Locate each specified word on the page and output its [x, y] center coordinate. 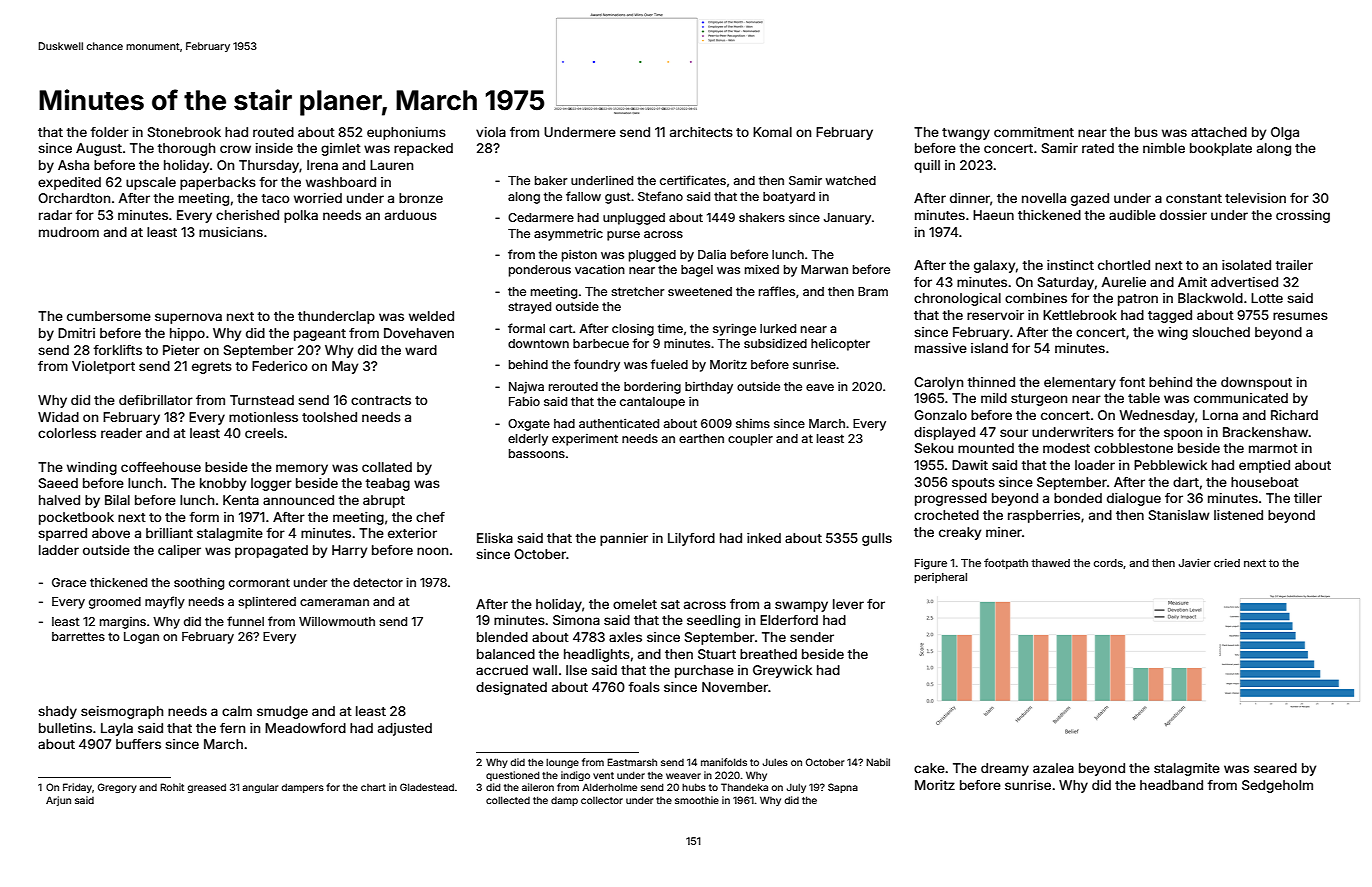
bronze [421, 198]
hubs [694, 787]
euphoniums [406, 133]
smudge [282, 712]
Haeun [993, 215]
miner [1004, 532]
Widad [58, 417]
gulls [877, 539]
